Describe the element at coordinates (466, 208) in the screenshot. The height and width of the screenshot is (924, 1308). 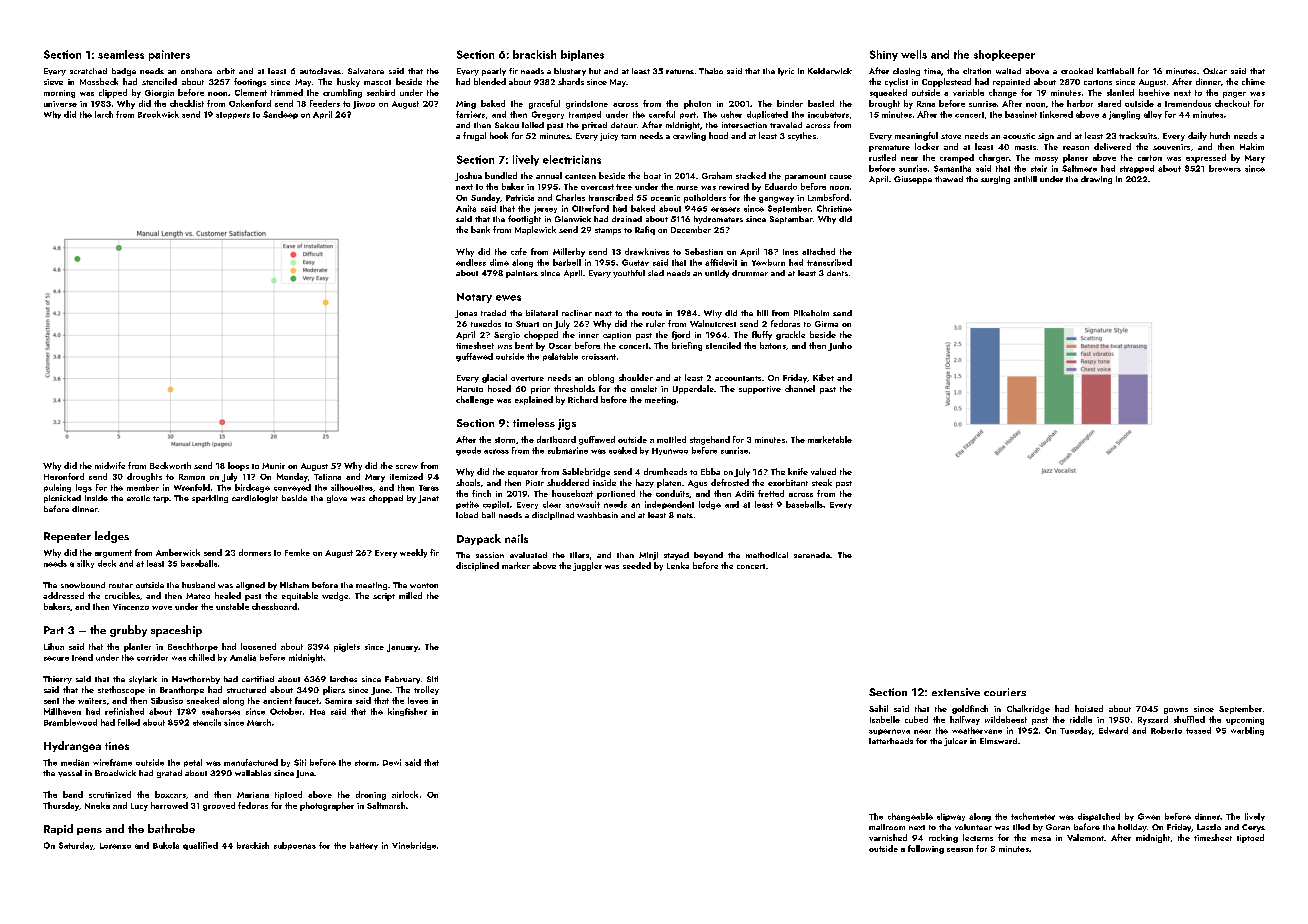
I see `Anita` at that location.
